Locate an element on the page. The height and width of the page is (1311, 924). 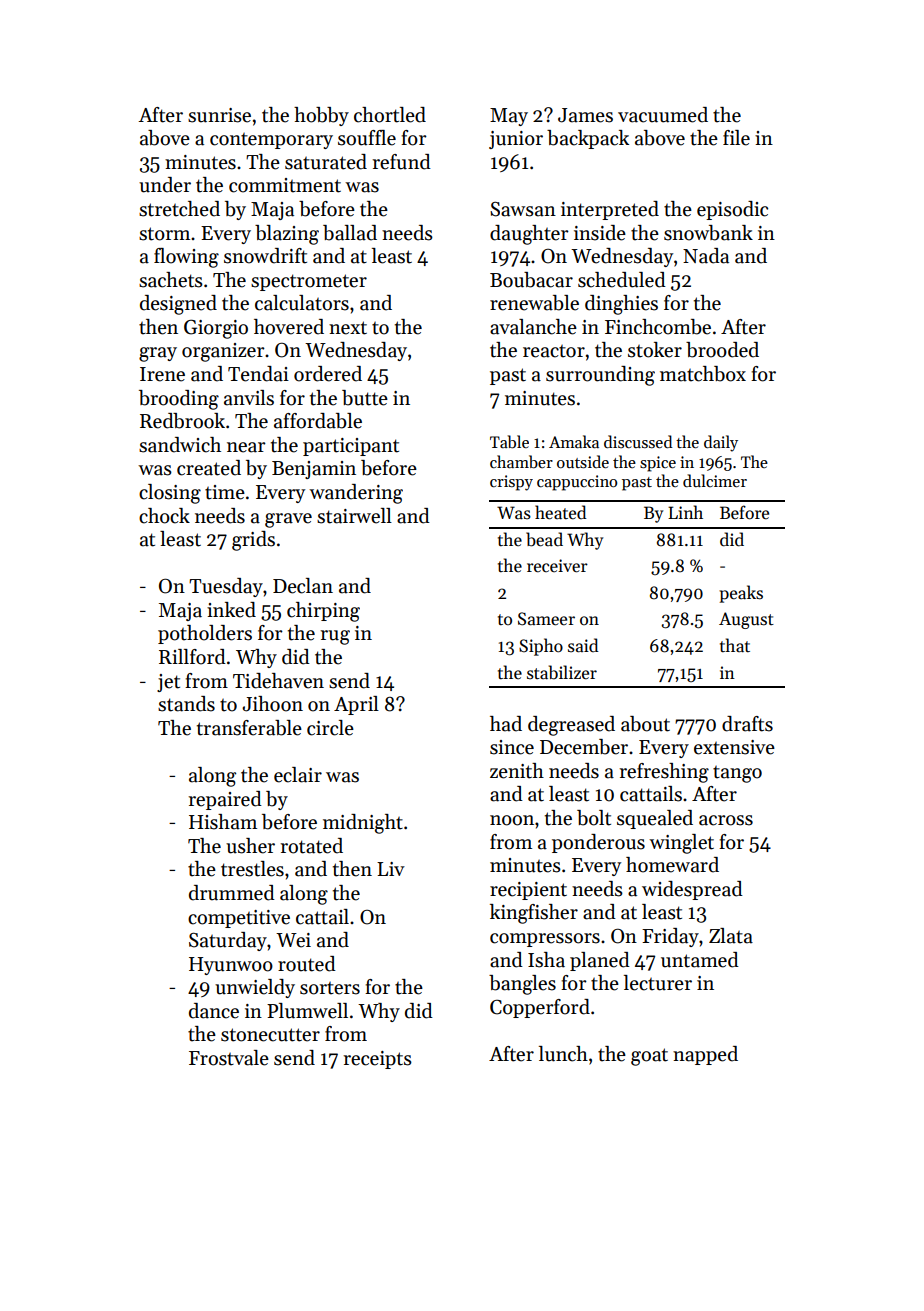
interpreted is located at coordinates (610, 210).
